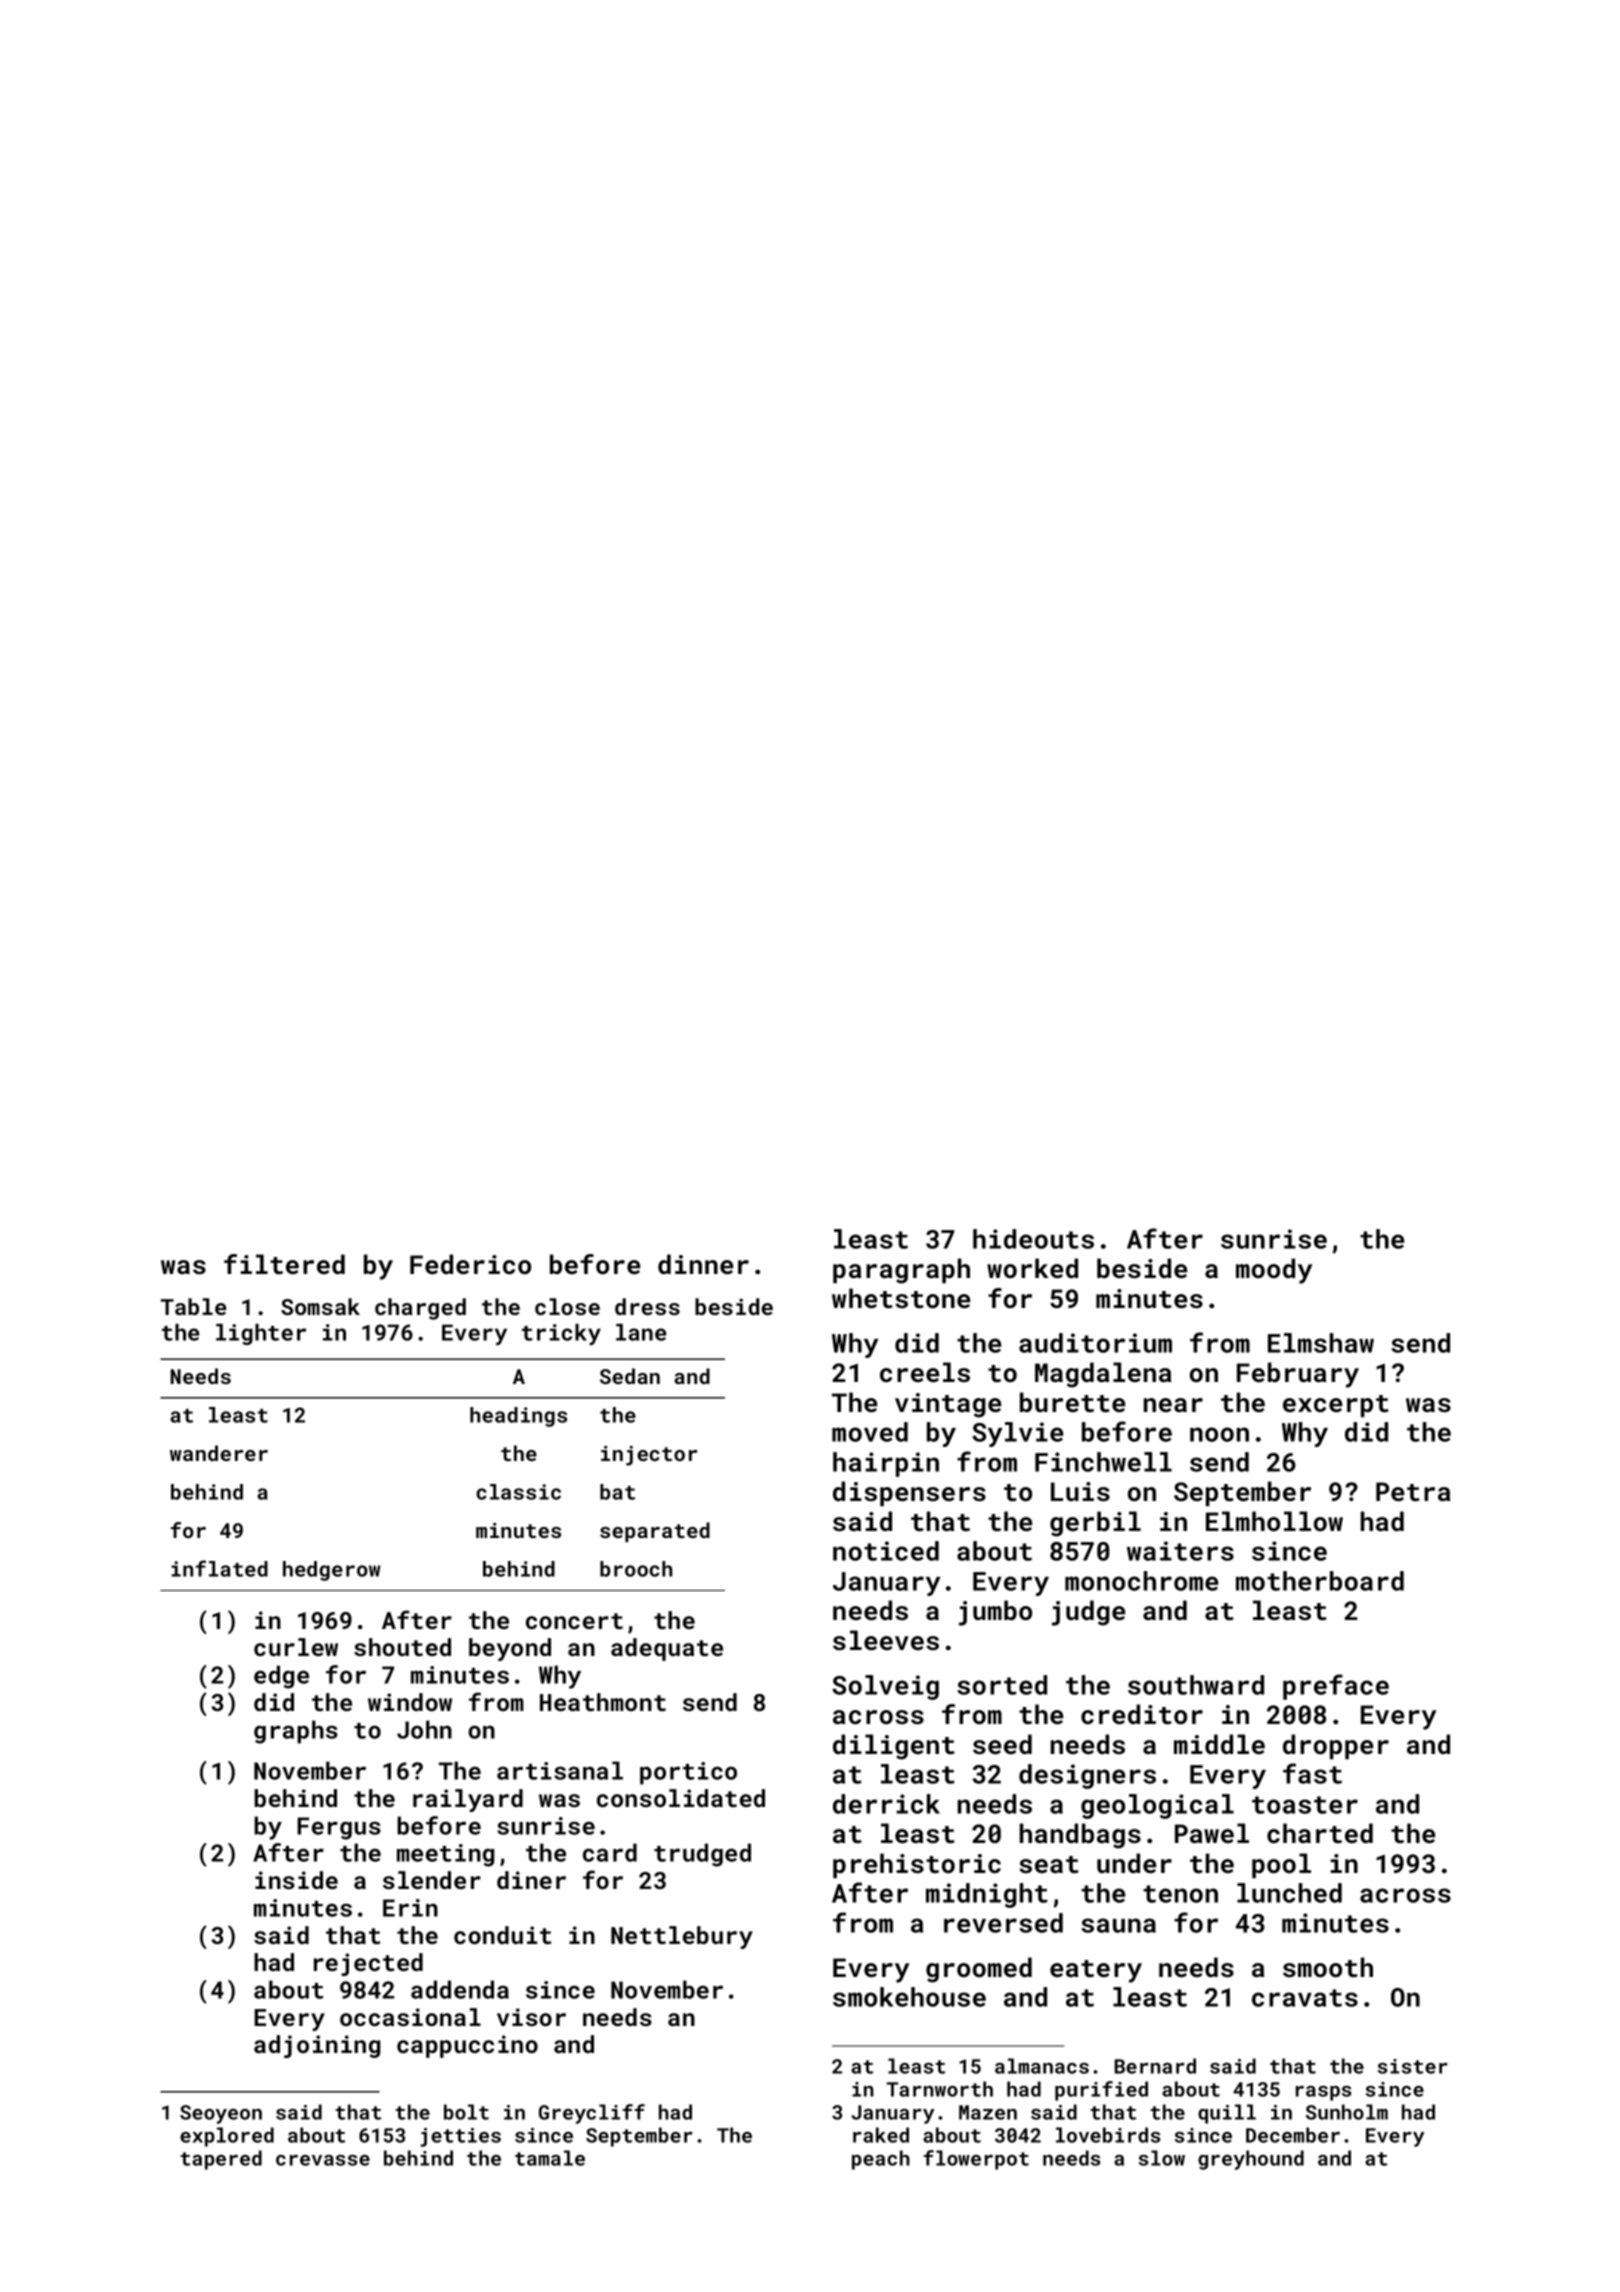 The width and height of the document is (1620, 2292). Describe the element at coordinates (1413, 1491) in the document. I see `Petra` at that location.
